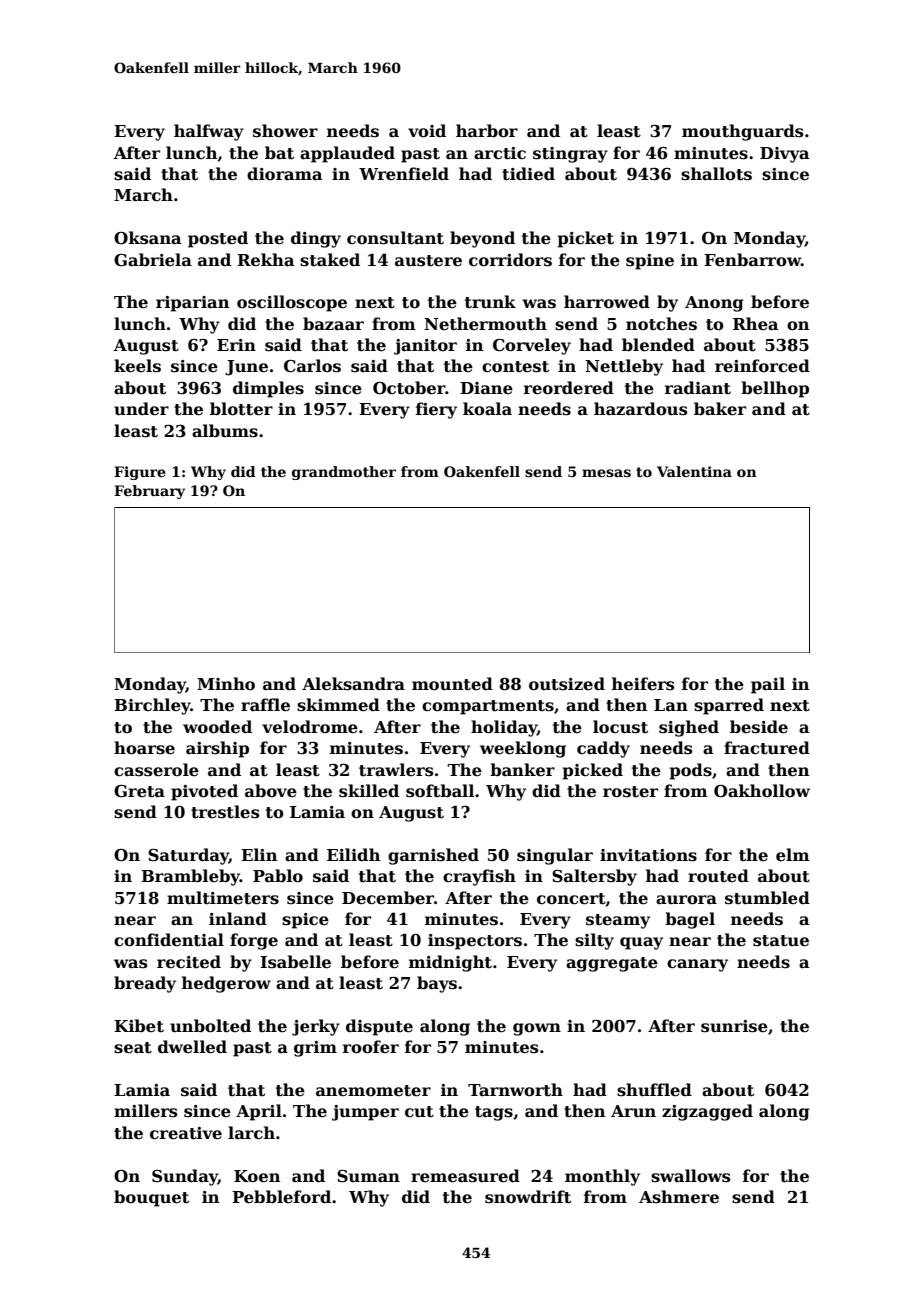 This image has height=1308, width=924. What do you see at coordinates (251, 1133) in the image?
I see `larch` at bounding box center [251, 1133].
